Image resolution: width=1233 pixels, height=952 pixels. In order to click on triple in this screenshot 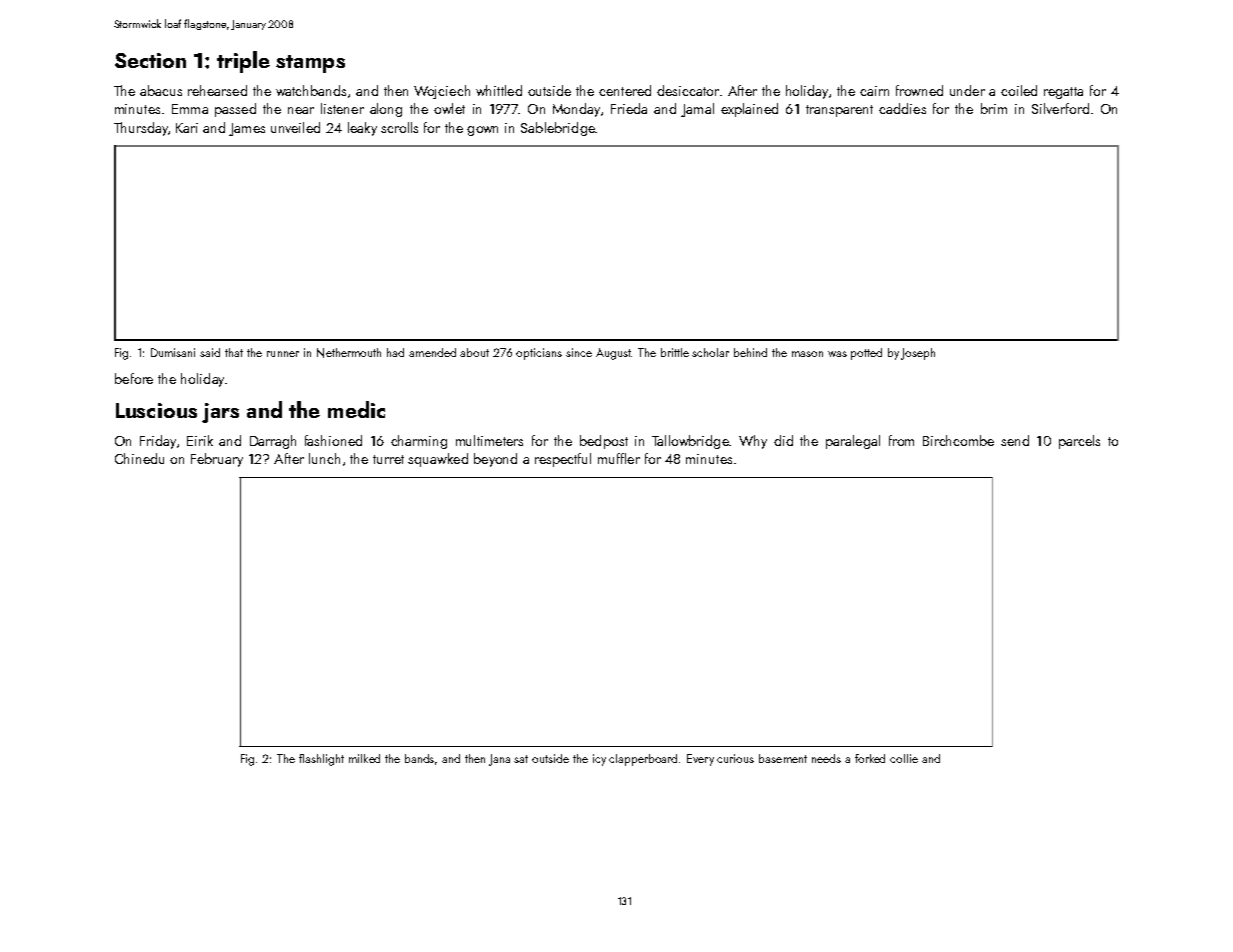, I will do `click(243, 62)`.
